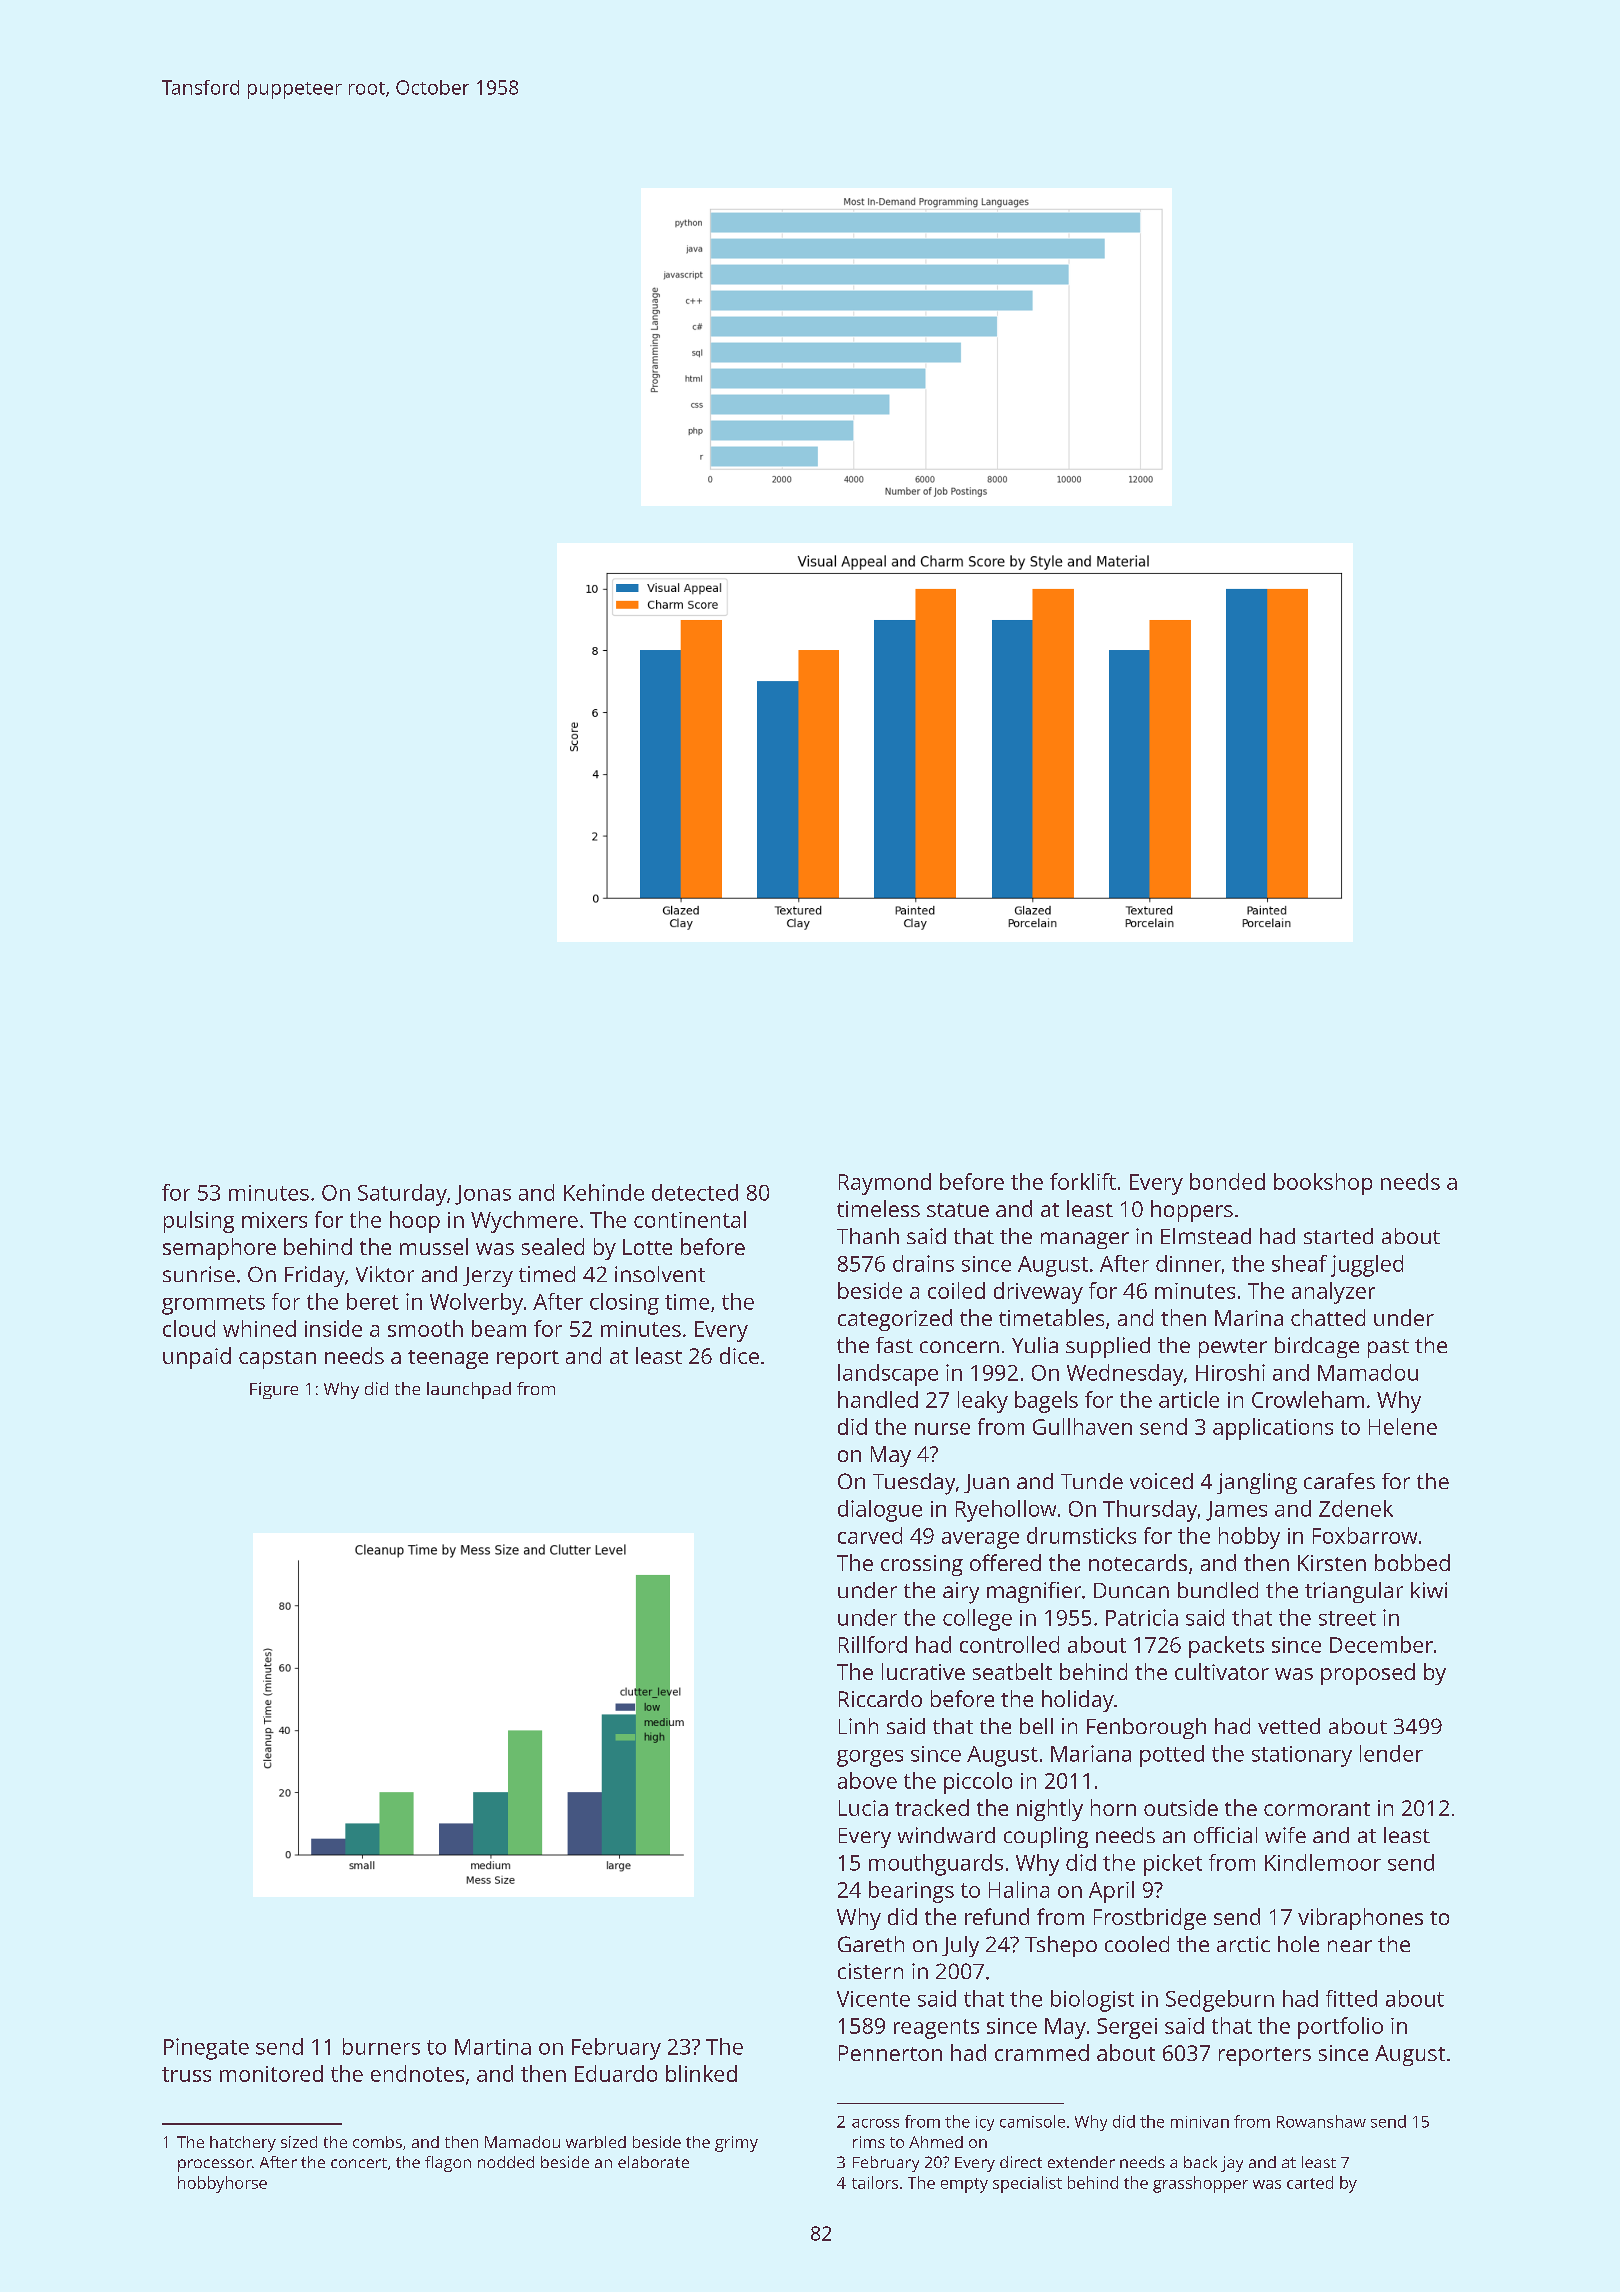 Image resolution: width=1620 pixels, height=2292 pixels. I want to click on bonded, so click(1227, 1181).
